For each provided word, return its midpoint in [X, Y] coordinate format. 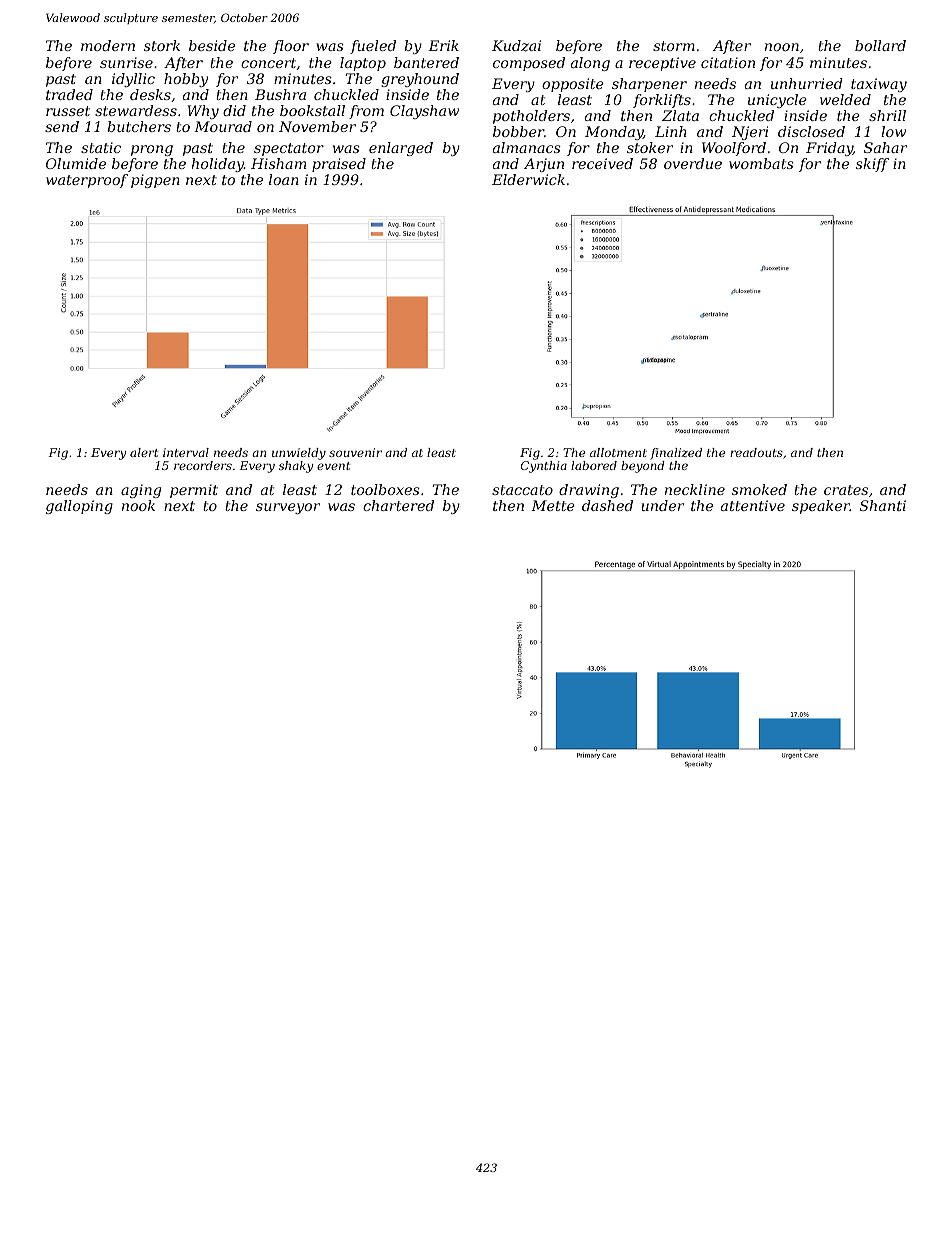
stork [162, 45]
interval [186, 452]
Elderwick [528, 179]
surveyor [288, 508]
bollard [880, 45]
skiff [872, 165]
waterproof [87, 181]
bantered [426, 62]
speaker [821, 507]
